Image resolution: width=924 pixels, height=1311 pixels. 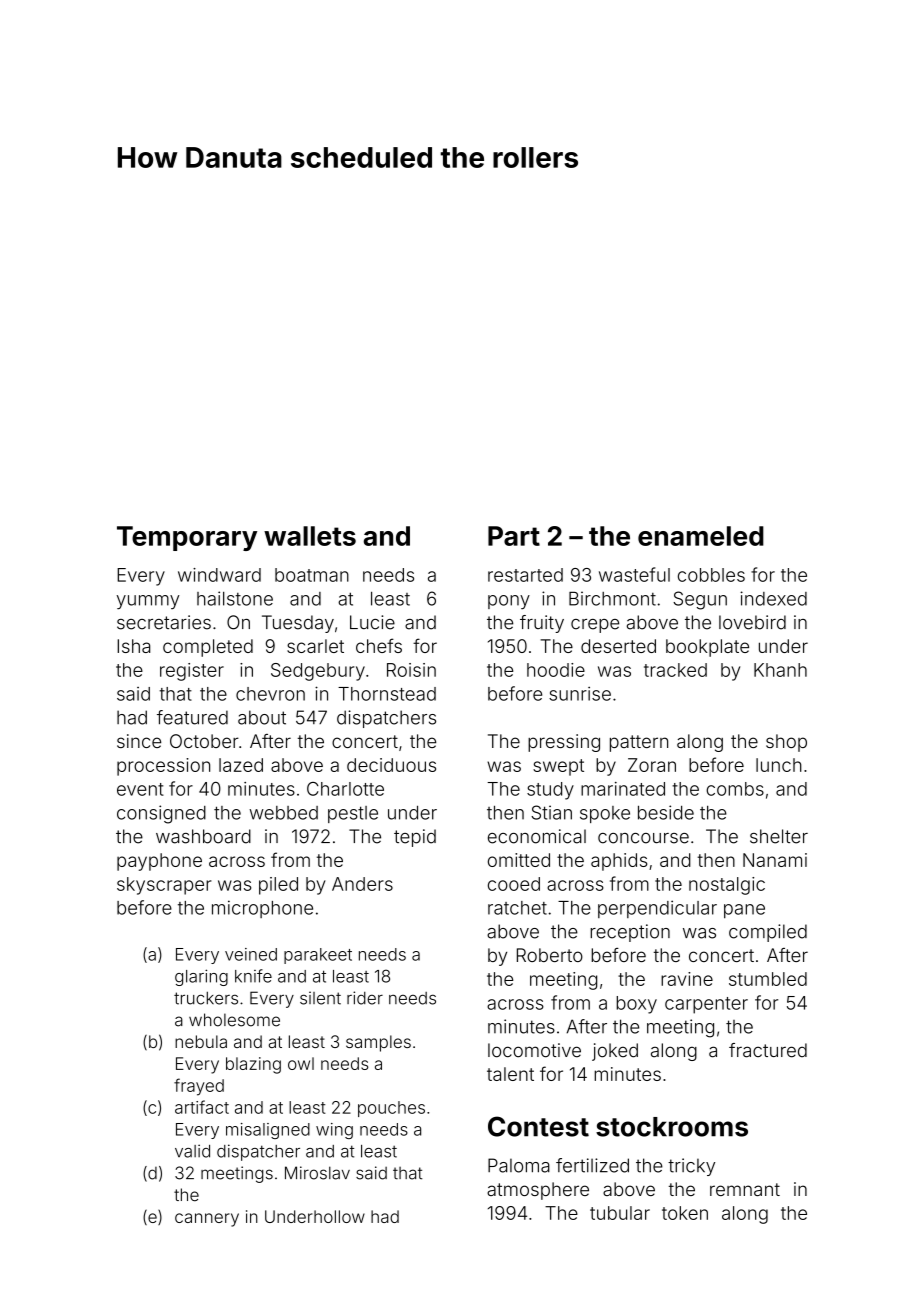 I want to click on reception, so click(x=630, y=933).
